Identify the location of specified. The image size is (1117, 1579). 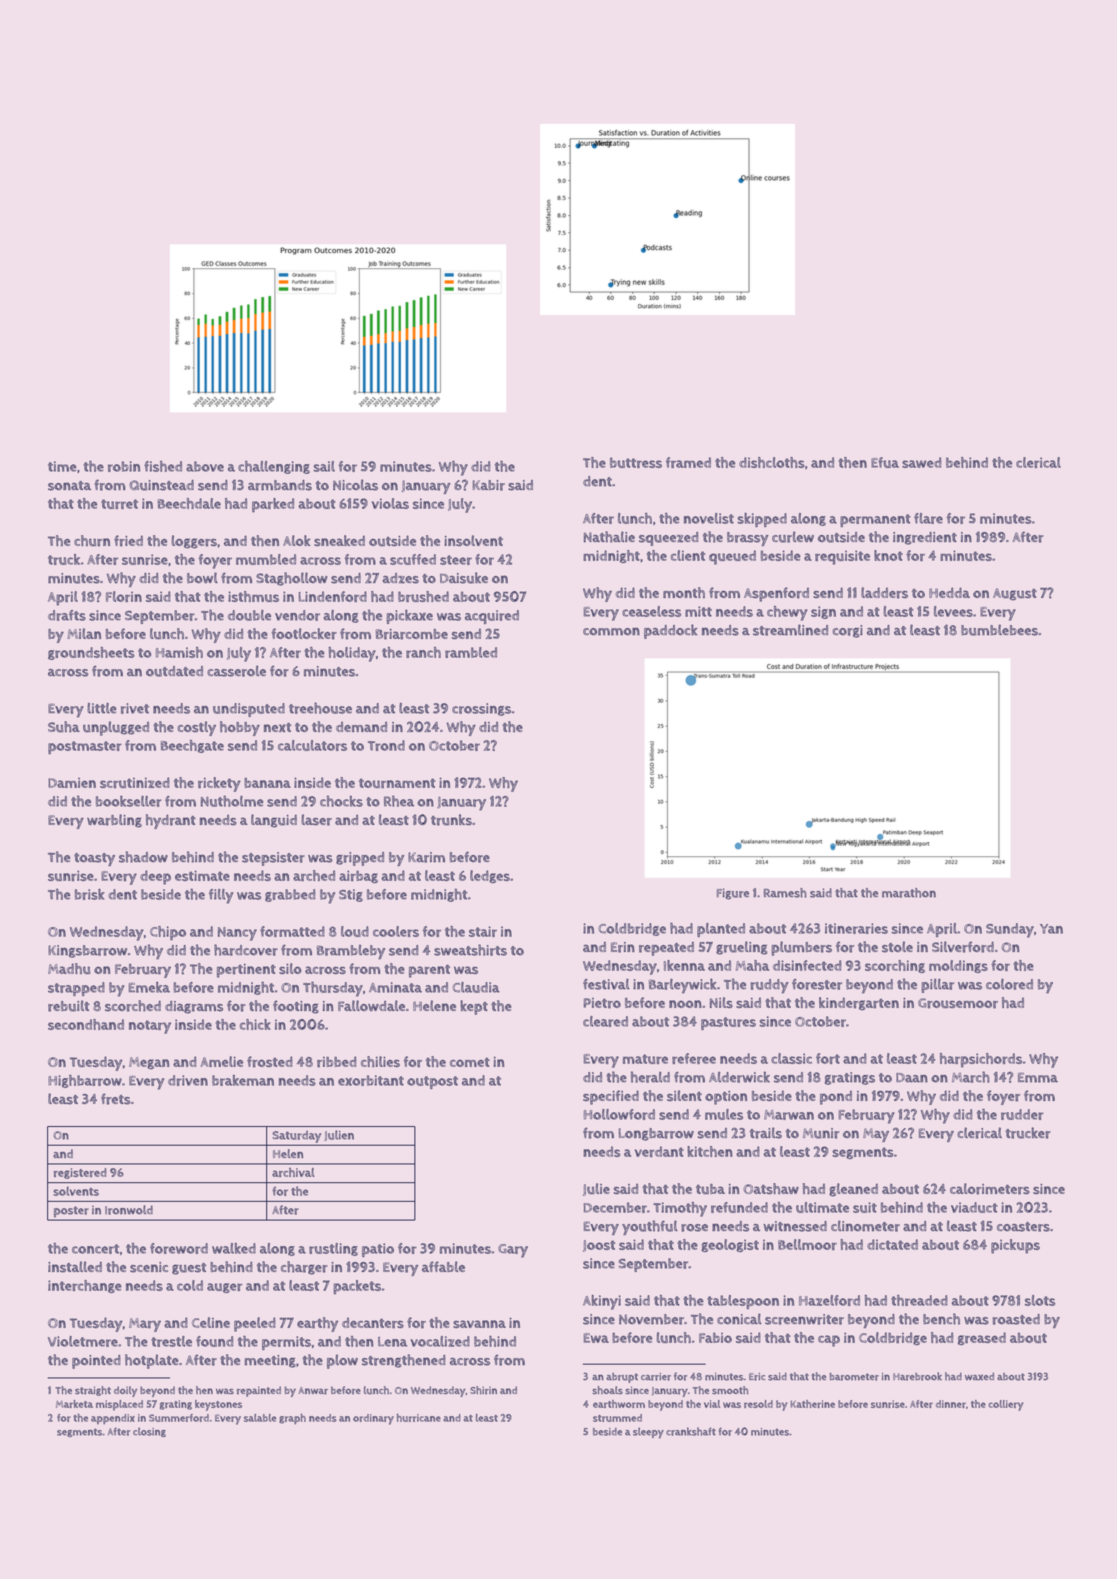
(611, 1097).
